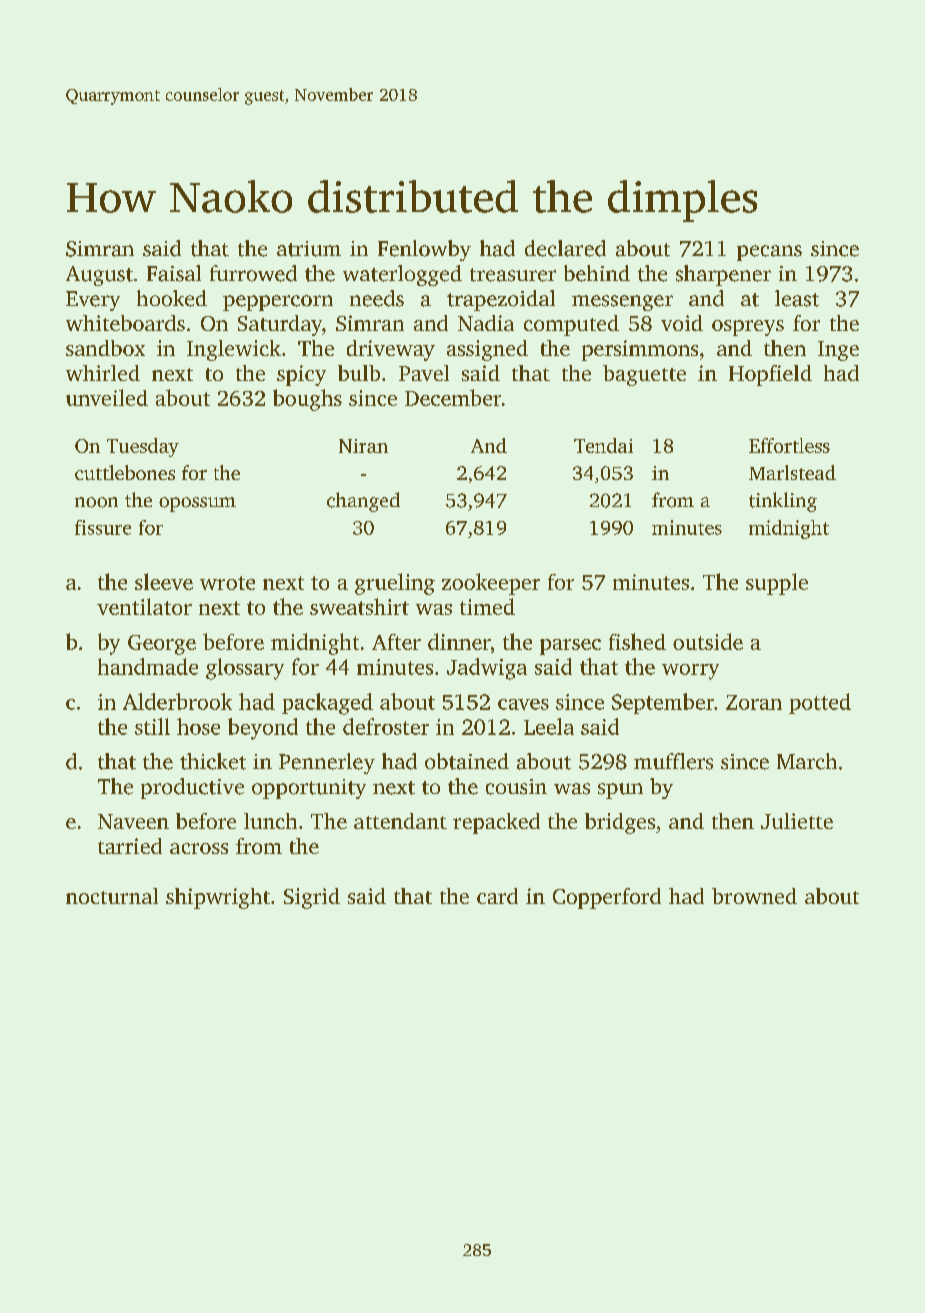  I want to click on atrium, so click(309, 249).
